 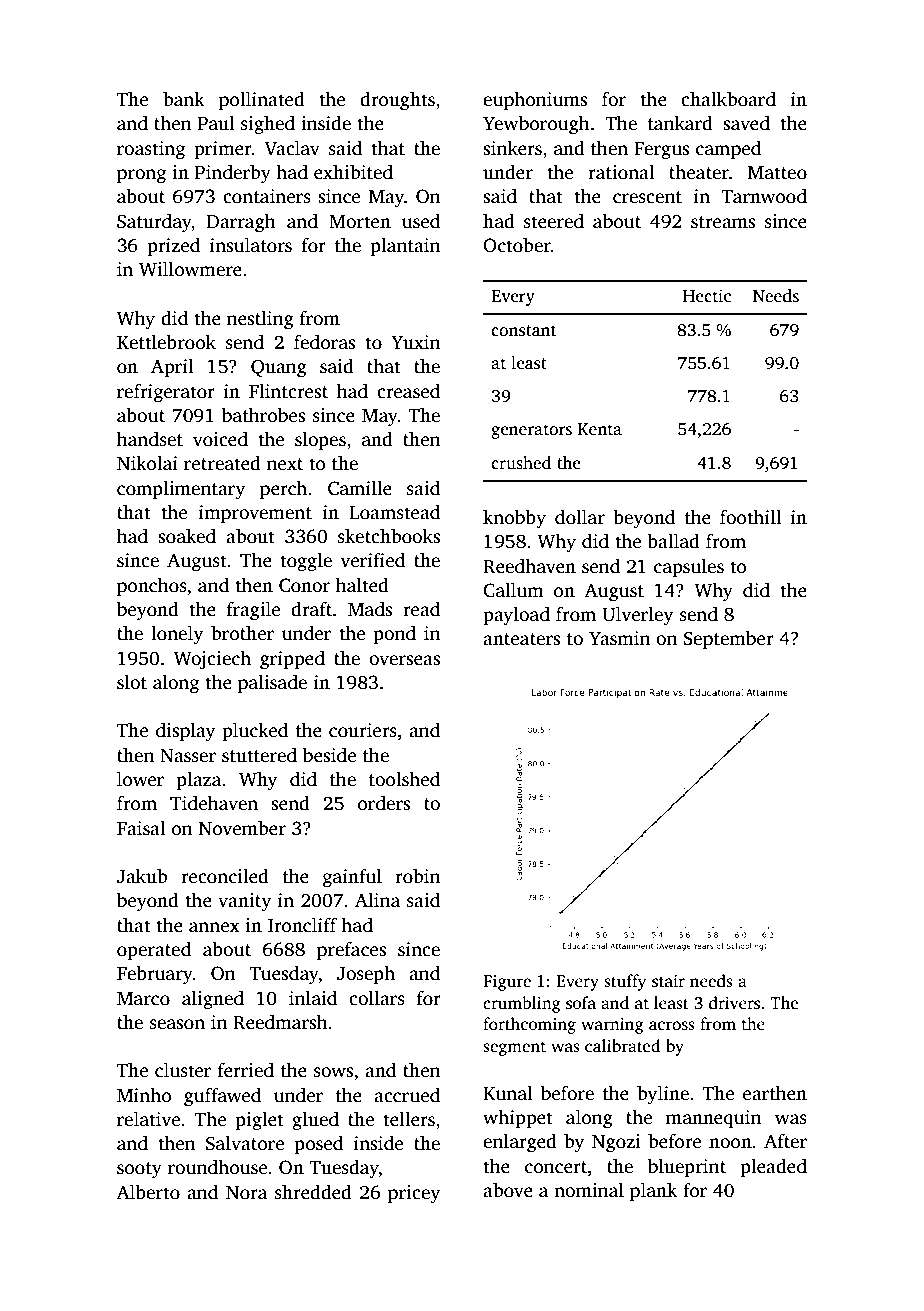 What do you see at coordinates (184, 98) in the screenshot?
I see `bank` at bounding box center [184, 98].
